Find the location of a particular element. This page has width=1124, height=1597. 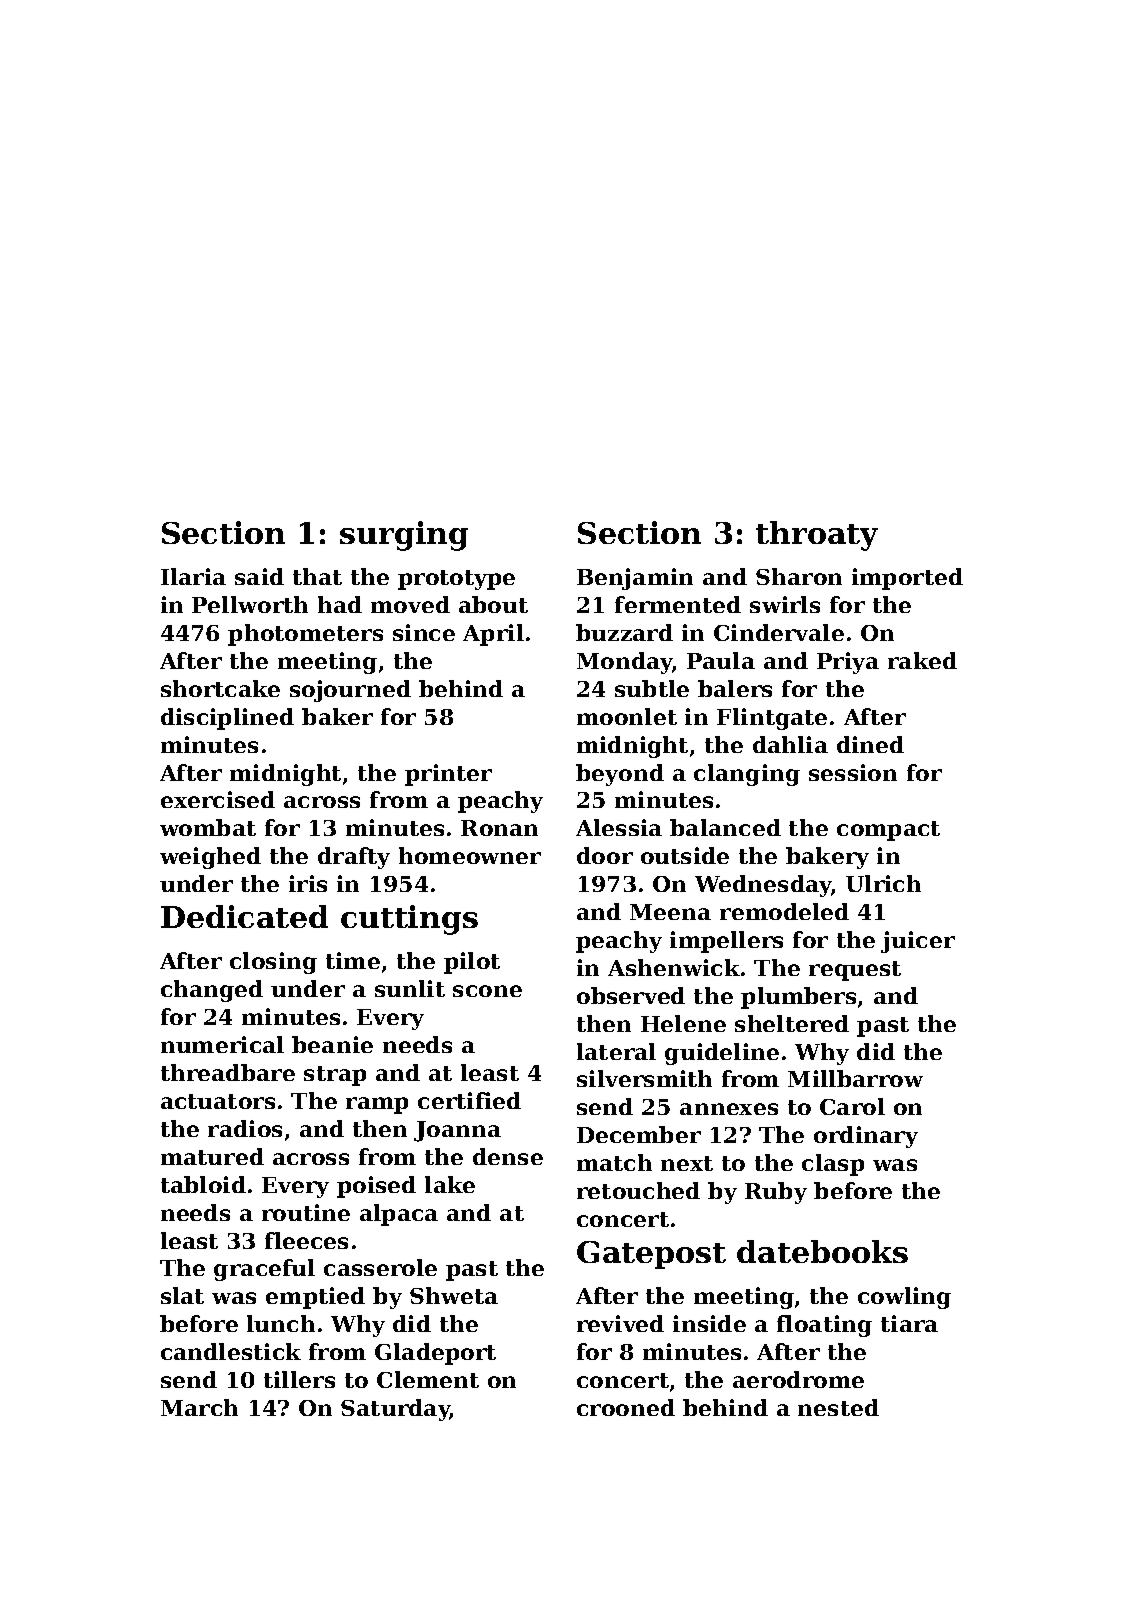

Ulrich is located at coordinates (883, 883).
